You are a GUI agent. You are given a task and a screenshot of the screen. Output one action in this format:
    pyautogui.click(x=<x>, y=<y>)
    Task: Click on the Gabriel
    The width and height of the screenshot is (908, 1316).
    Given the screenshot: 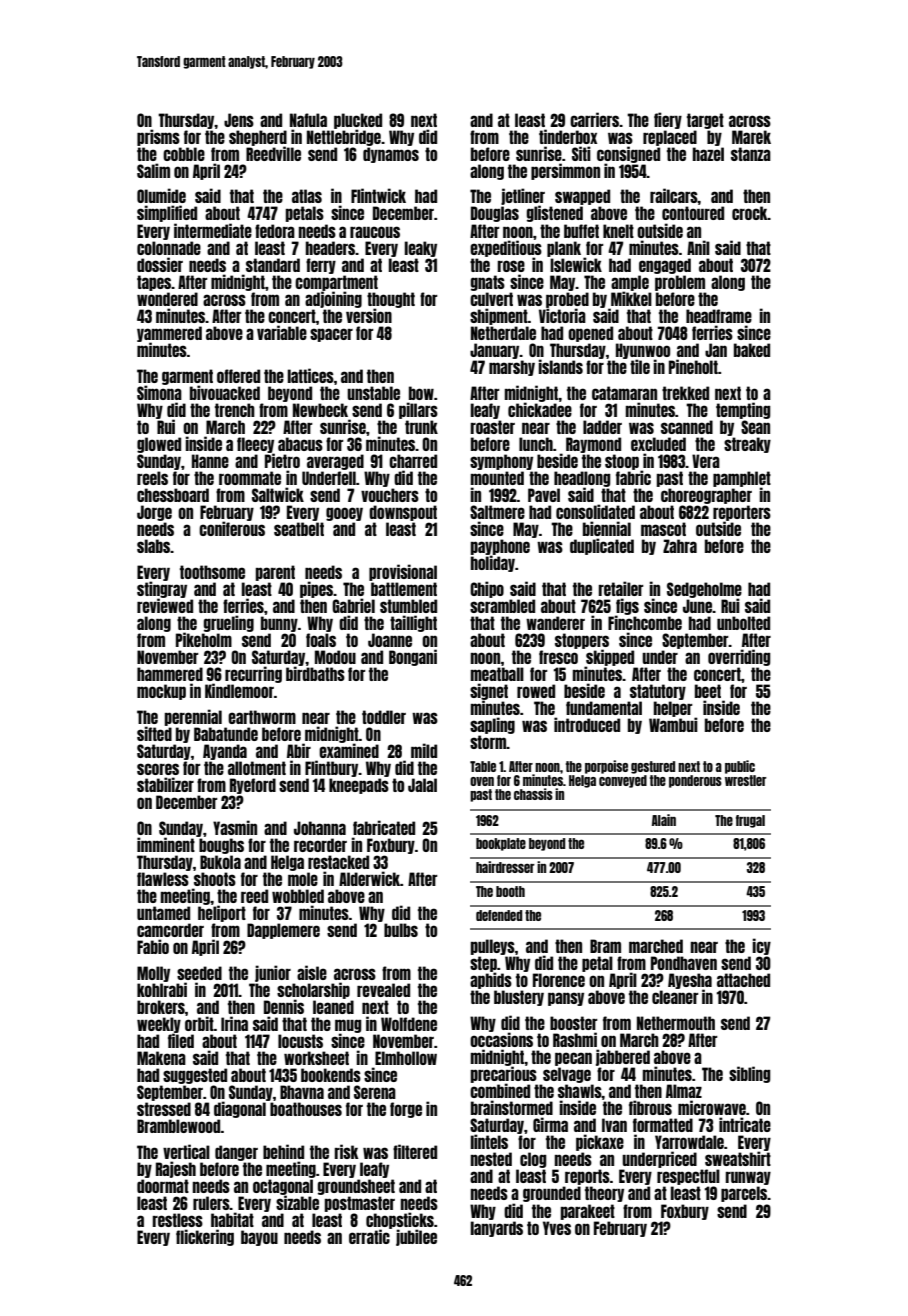 What is the action you would take?
    pyautogui.click(x=353, y=605)
